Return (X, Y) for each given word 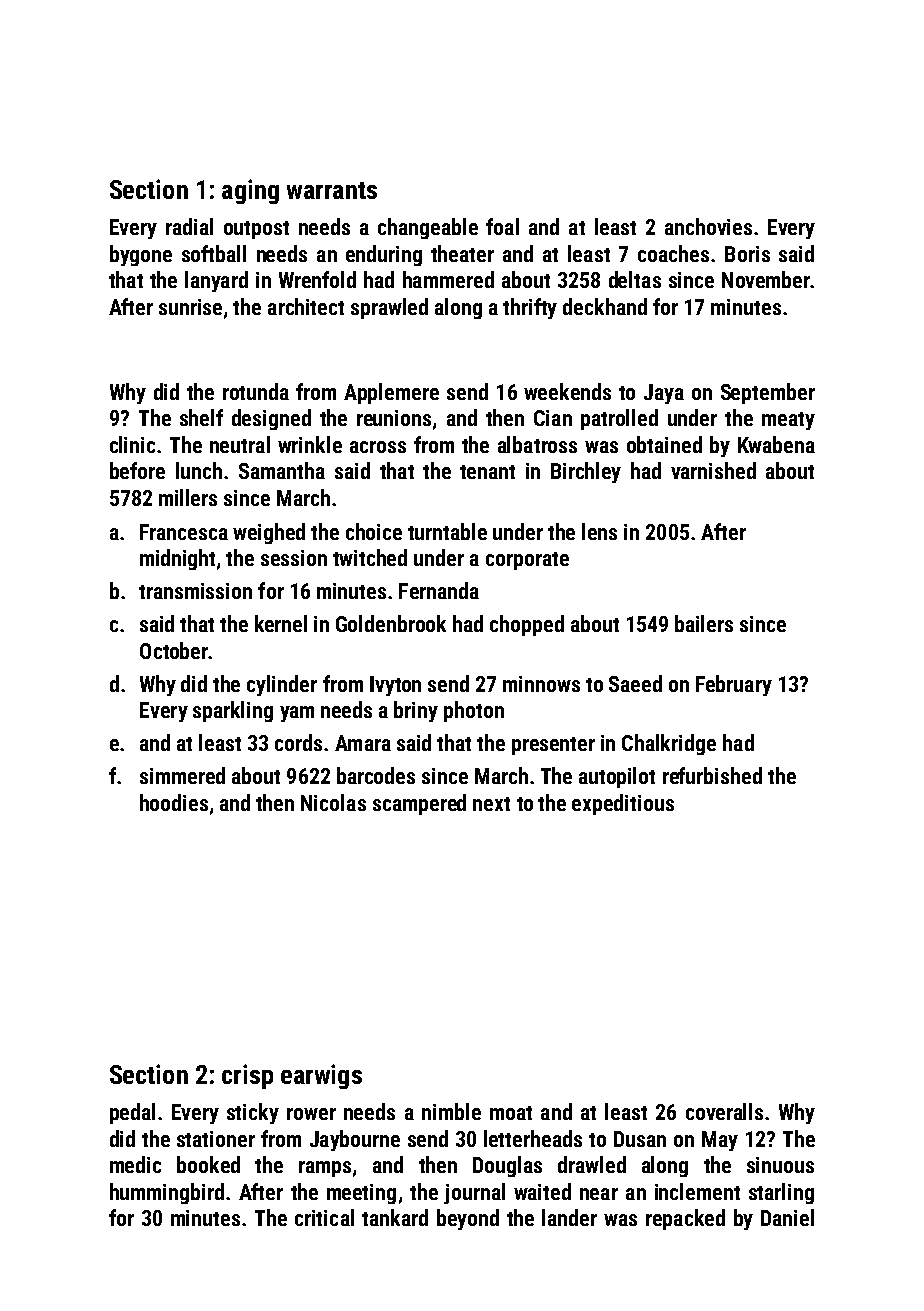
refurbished (712, 775)
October (174, 650)
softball (214, 253)
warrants (332, 190)
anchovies (708, 226)
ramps (325, 1169)
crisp (247, 1076)
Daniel (787, 1217)
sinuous (780, 1165)
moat (511, 1113)
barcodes (376, 775)
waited (542, 1191)
